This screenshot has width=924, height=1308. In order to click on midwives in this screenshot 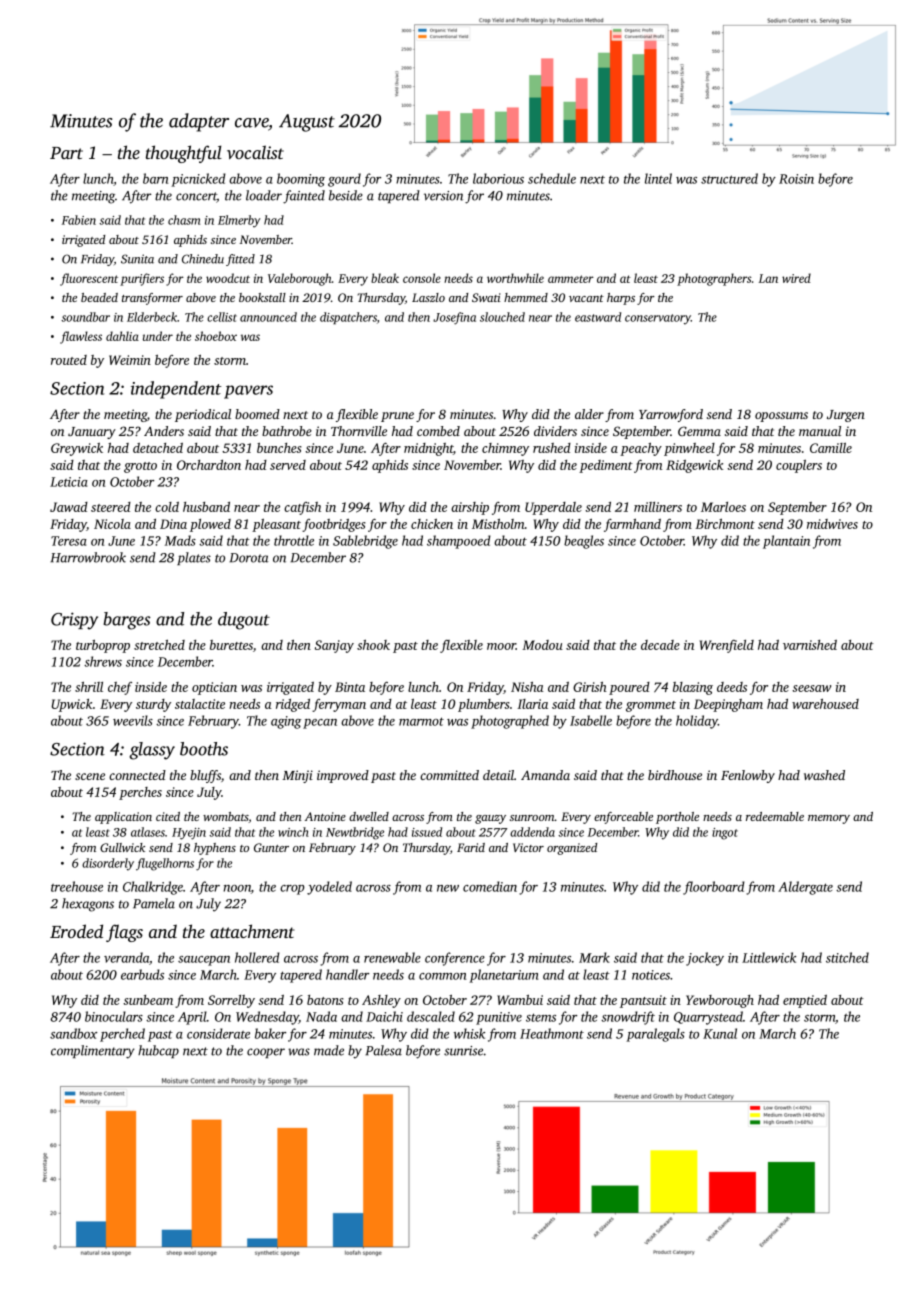, I will do `click(832, 524)`.
